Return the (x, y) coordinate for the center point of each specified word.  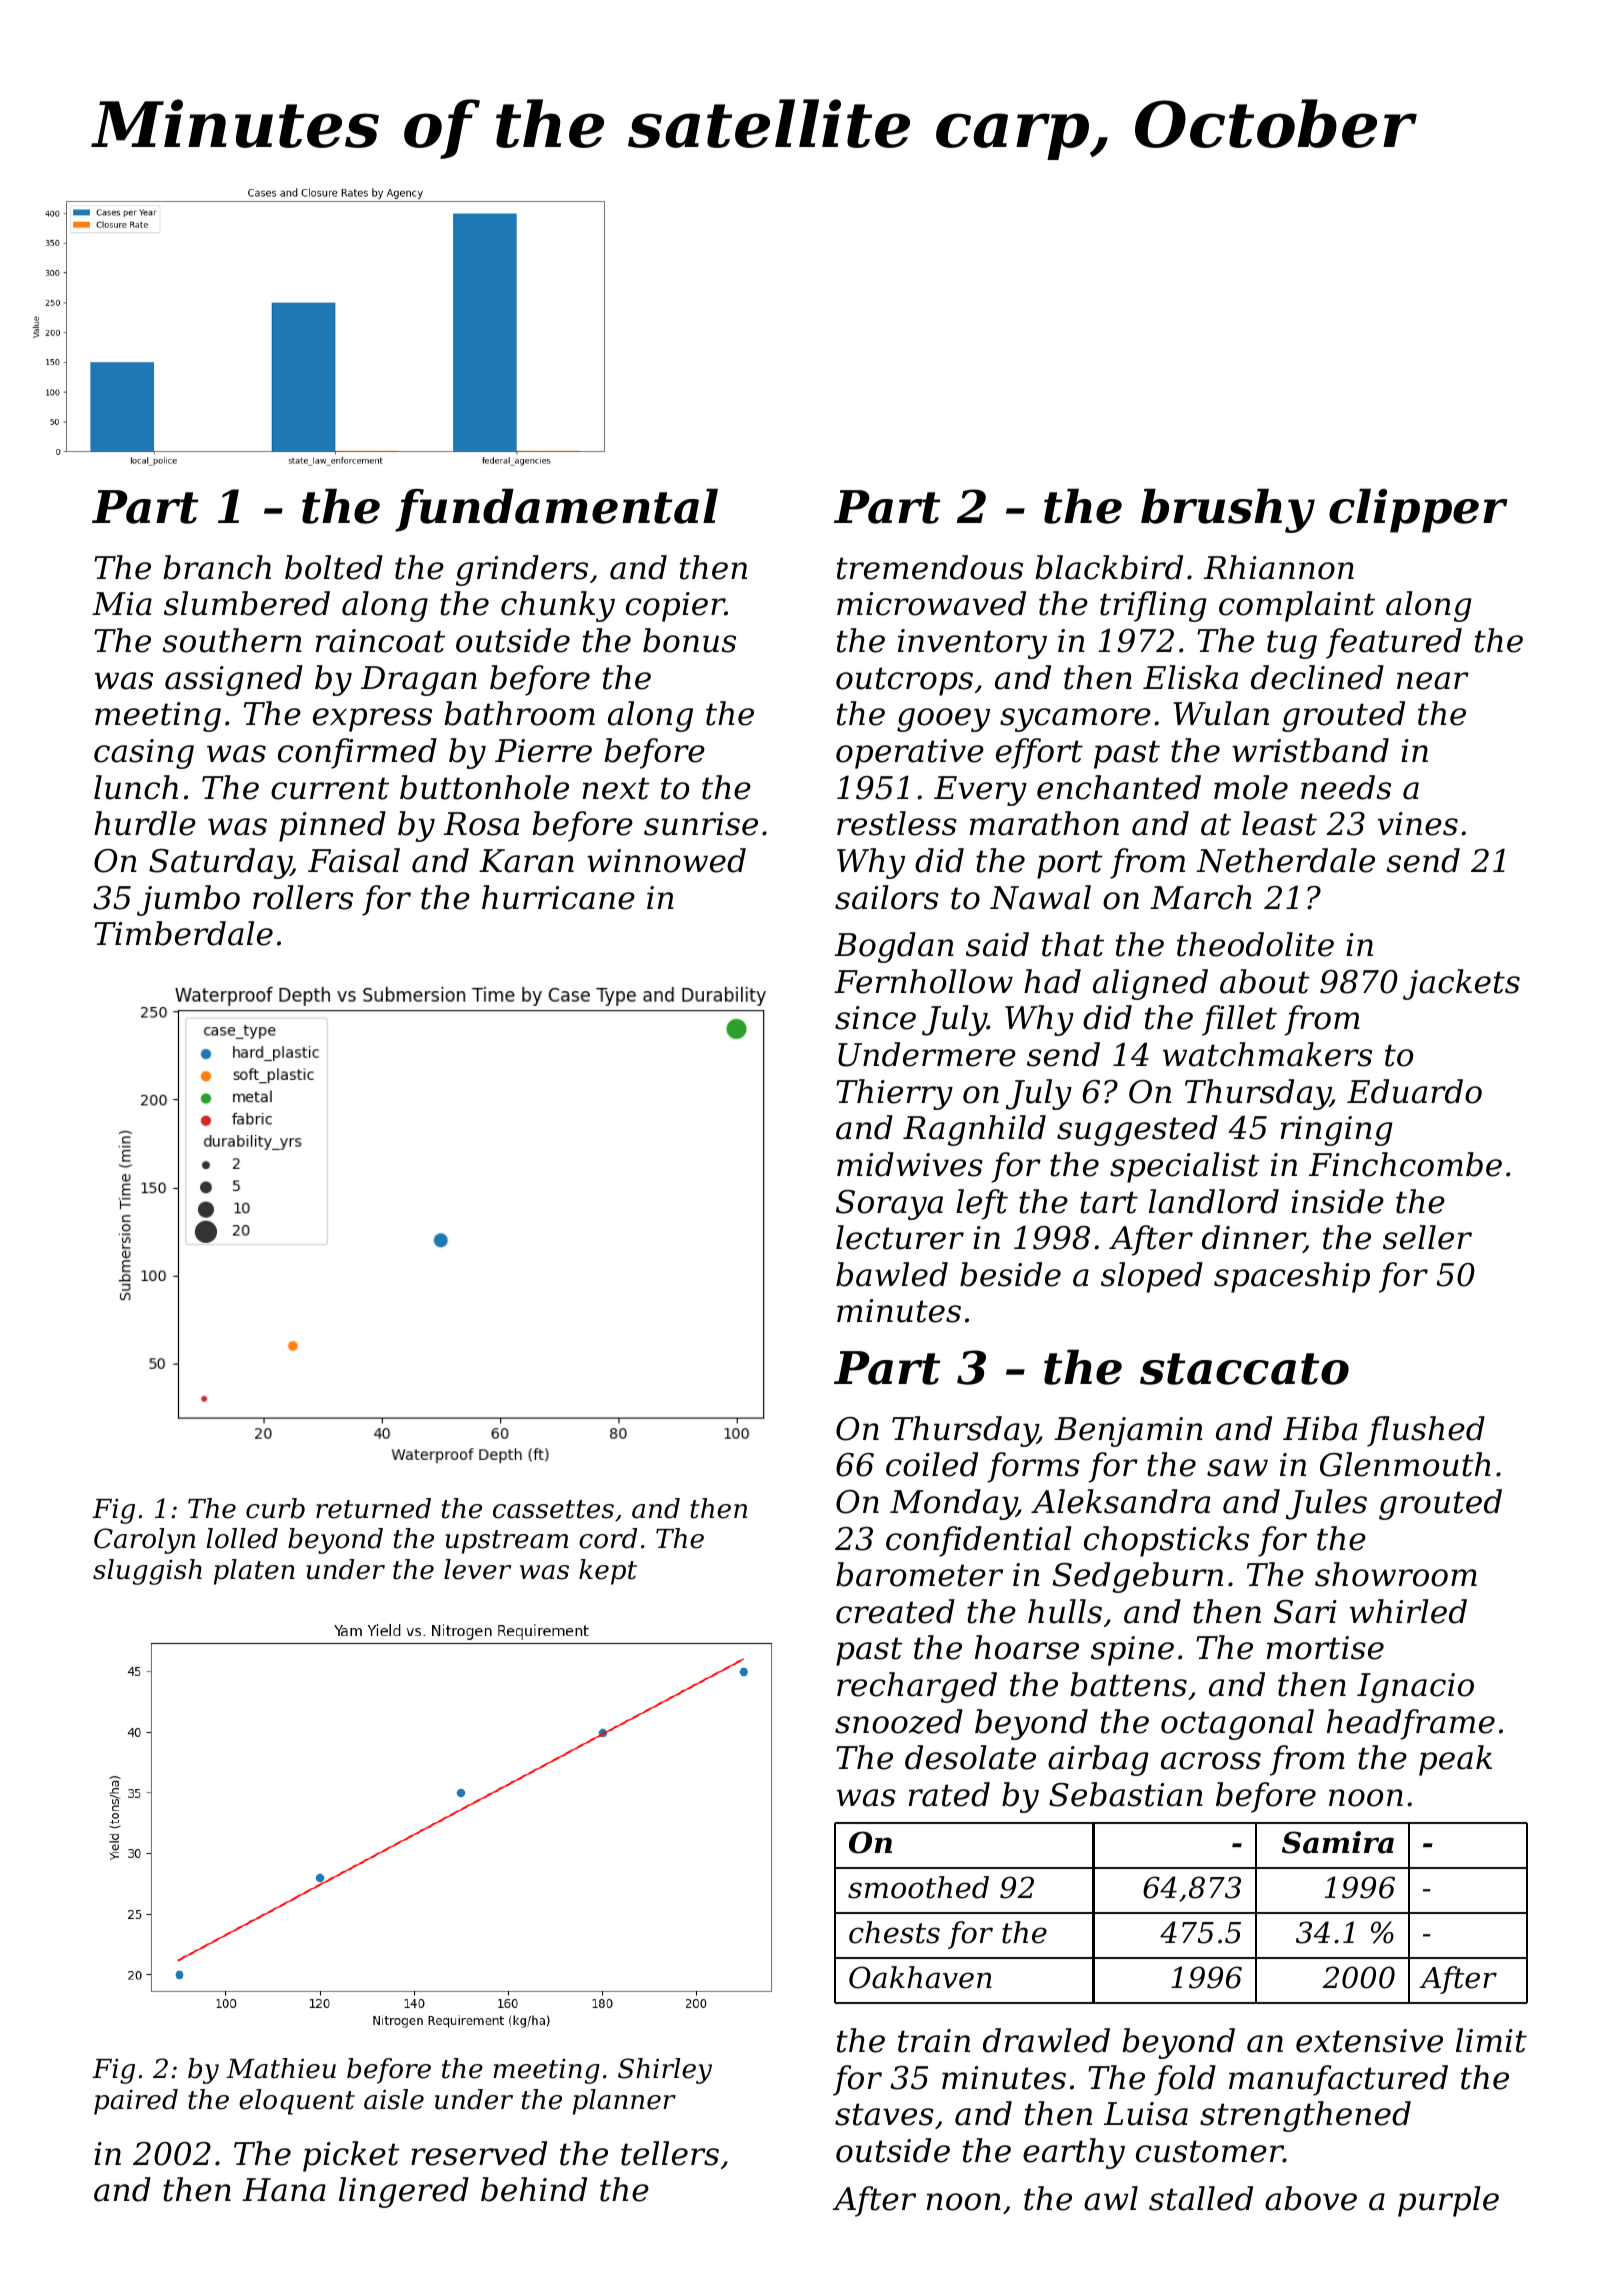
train (934, 2041)
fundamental (556, 510)
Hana (284, 2190)
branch (217, 567)
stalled (1201, 2198)
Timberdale (183, 933)
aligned (1150, 984)
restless (897, 823)
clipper (1418, 510)
